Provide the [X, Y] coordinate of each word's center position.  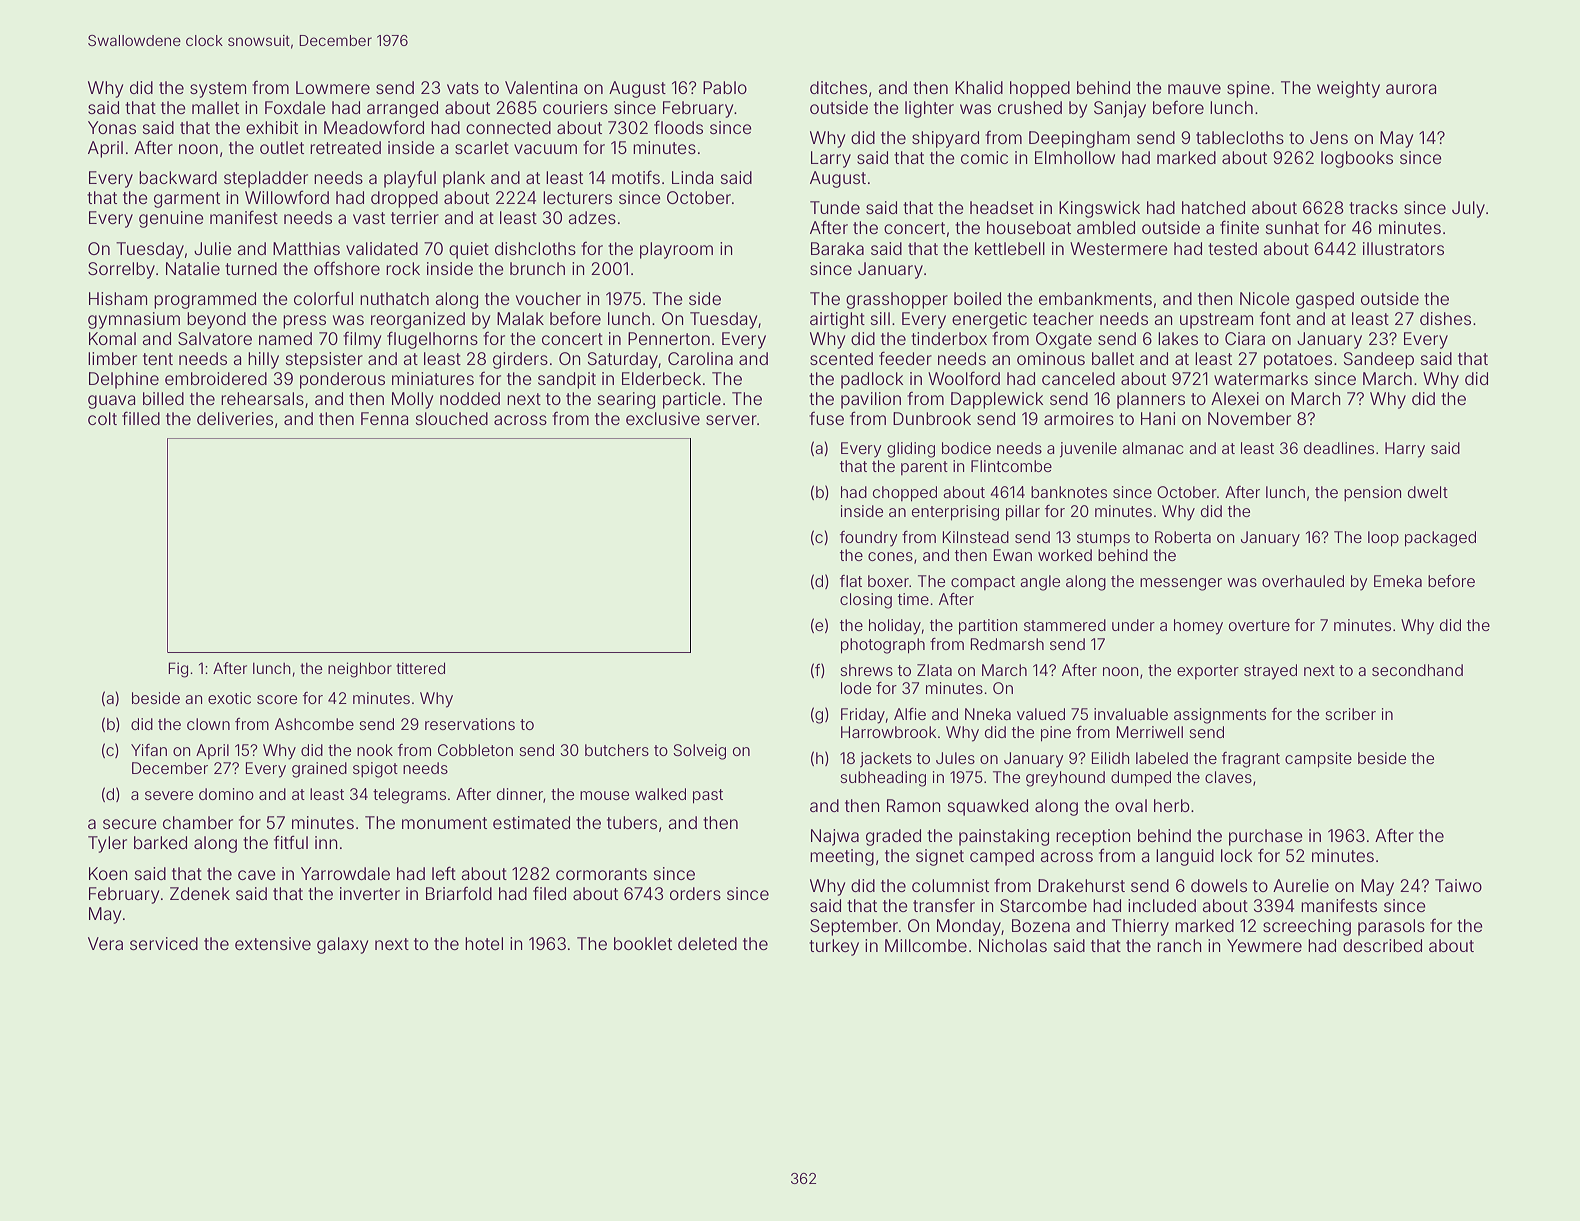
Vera [105, 943]
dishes [1445, 318]
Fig [178, 670]
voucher [548, 298]
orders [695, 893]
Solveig [699, 752]
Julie [213, 248]
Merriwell [1150, 732]
